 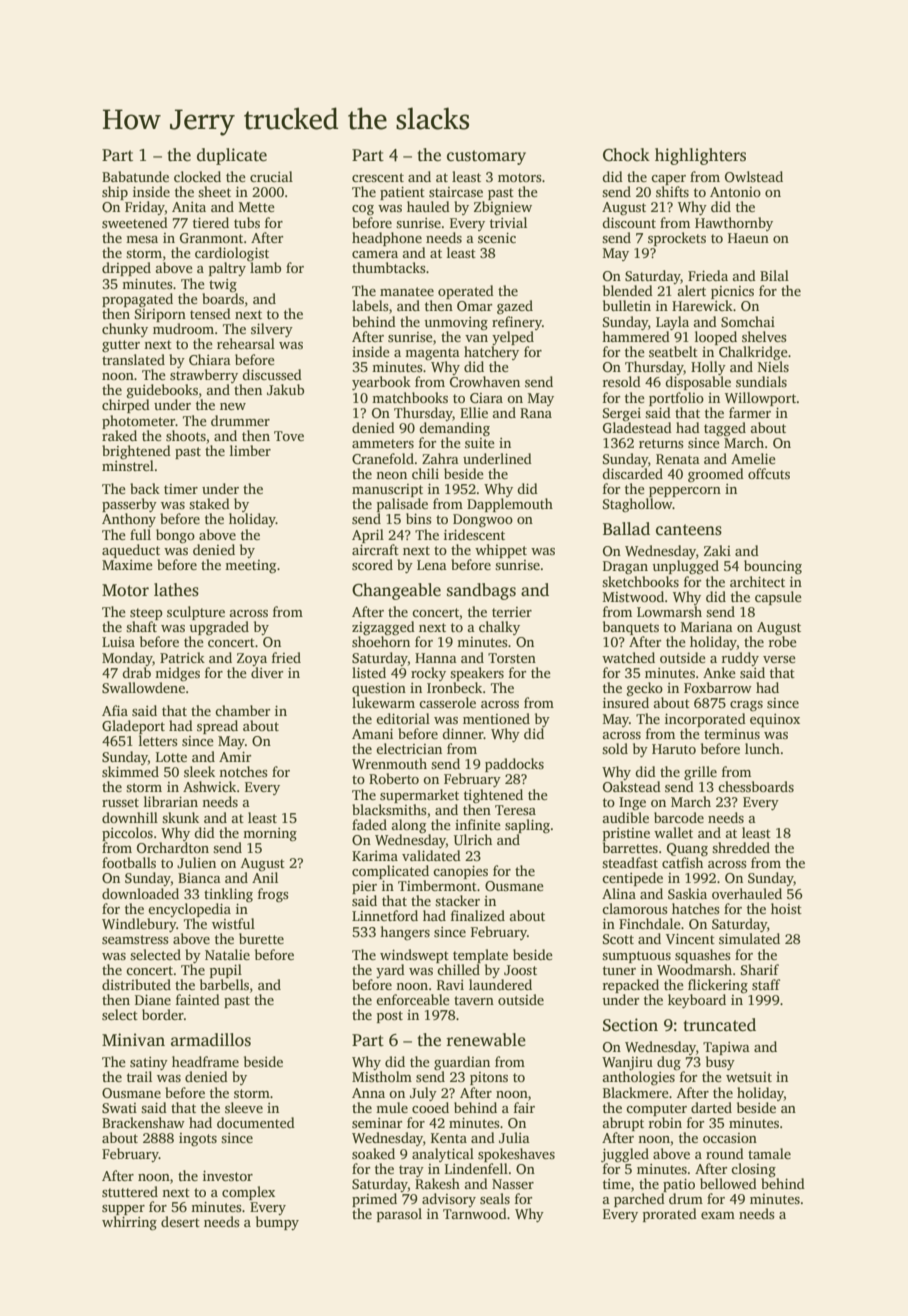 What do you see at coordinates (387, 239) in the screenshot?
I see `headphone` at bounding box center [387, 239].
